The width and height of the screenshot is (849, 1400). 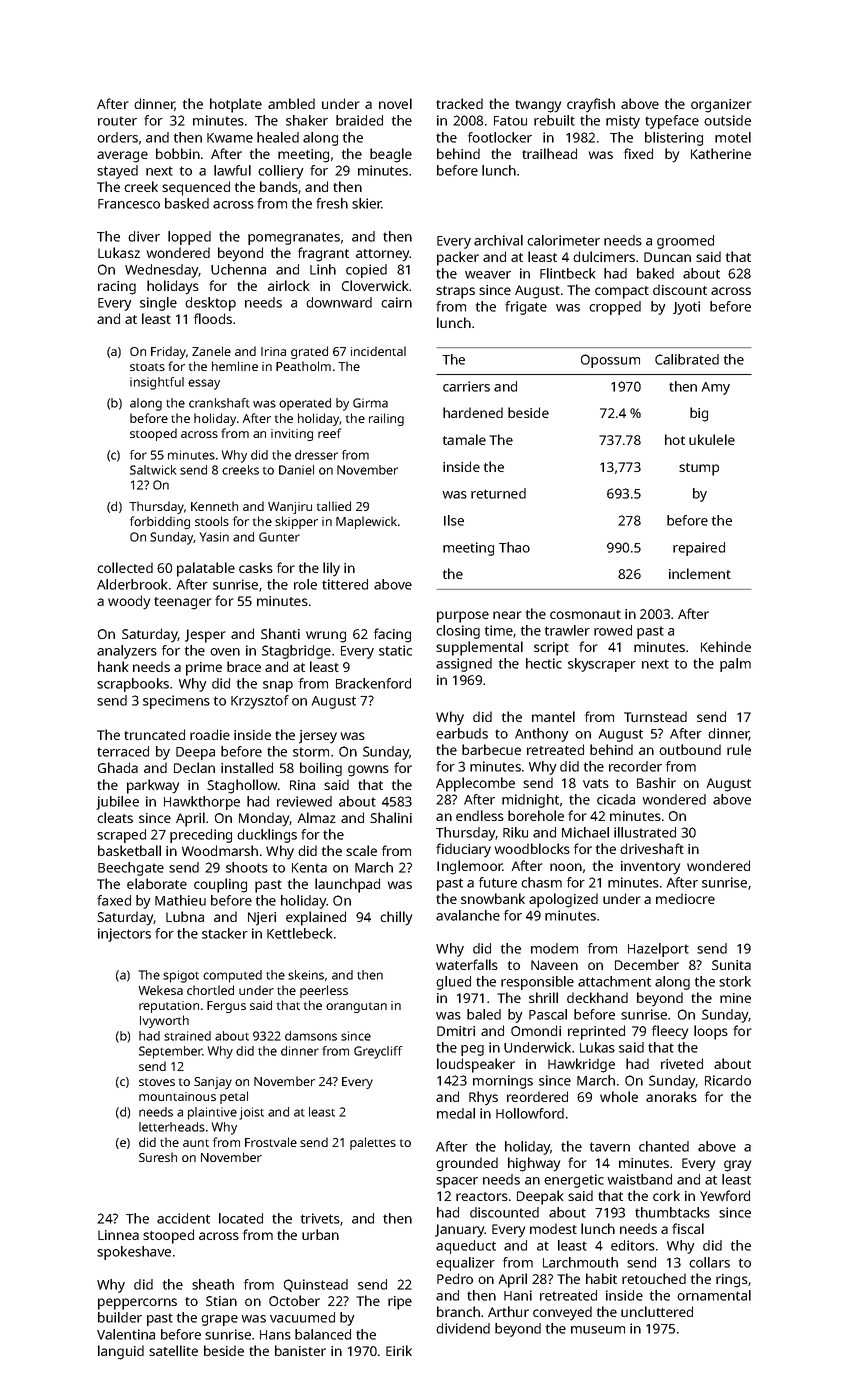 What do you see at coordinates (727, 120) in the screenshot?
I see `outside` at bounding box center [727, 120].
